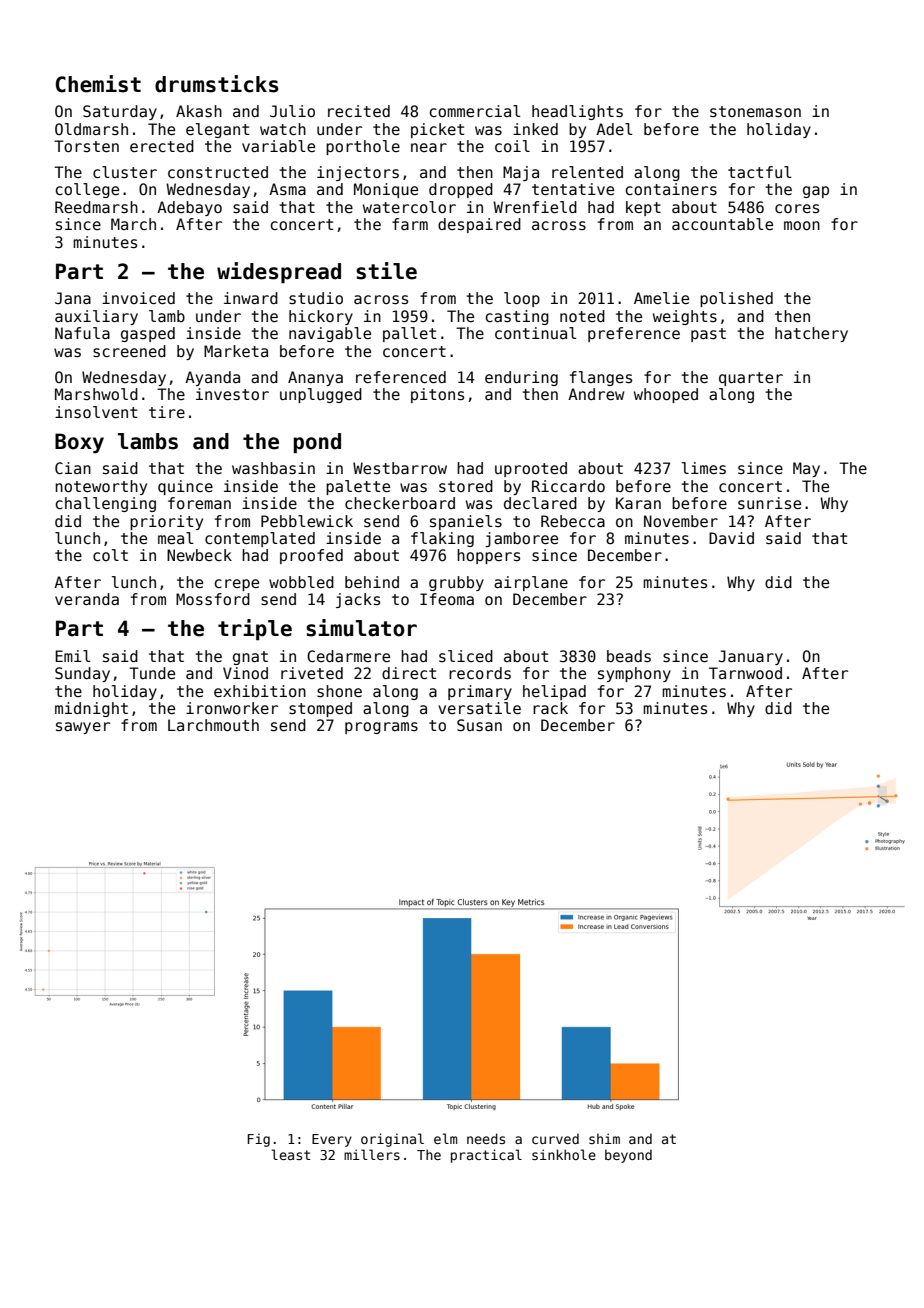 Image resolution: width=924 pixels, height=1308 pixels. I want to click on sawyer, so click(83, 728).
